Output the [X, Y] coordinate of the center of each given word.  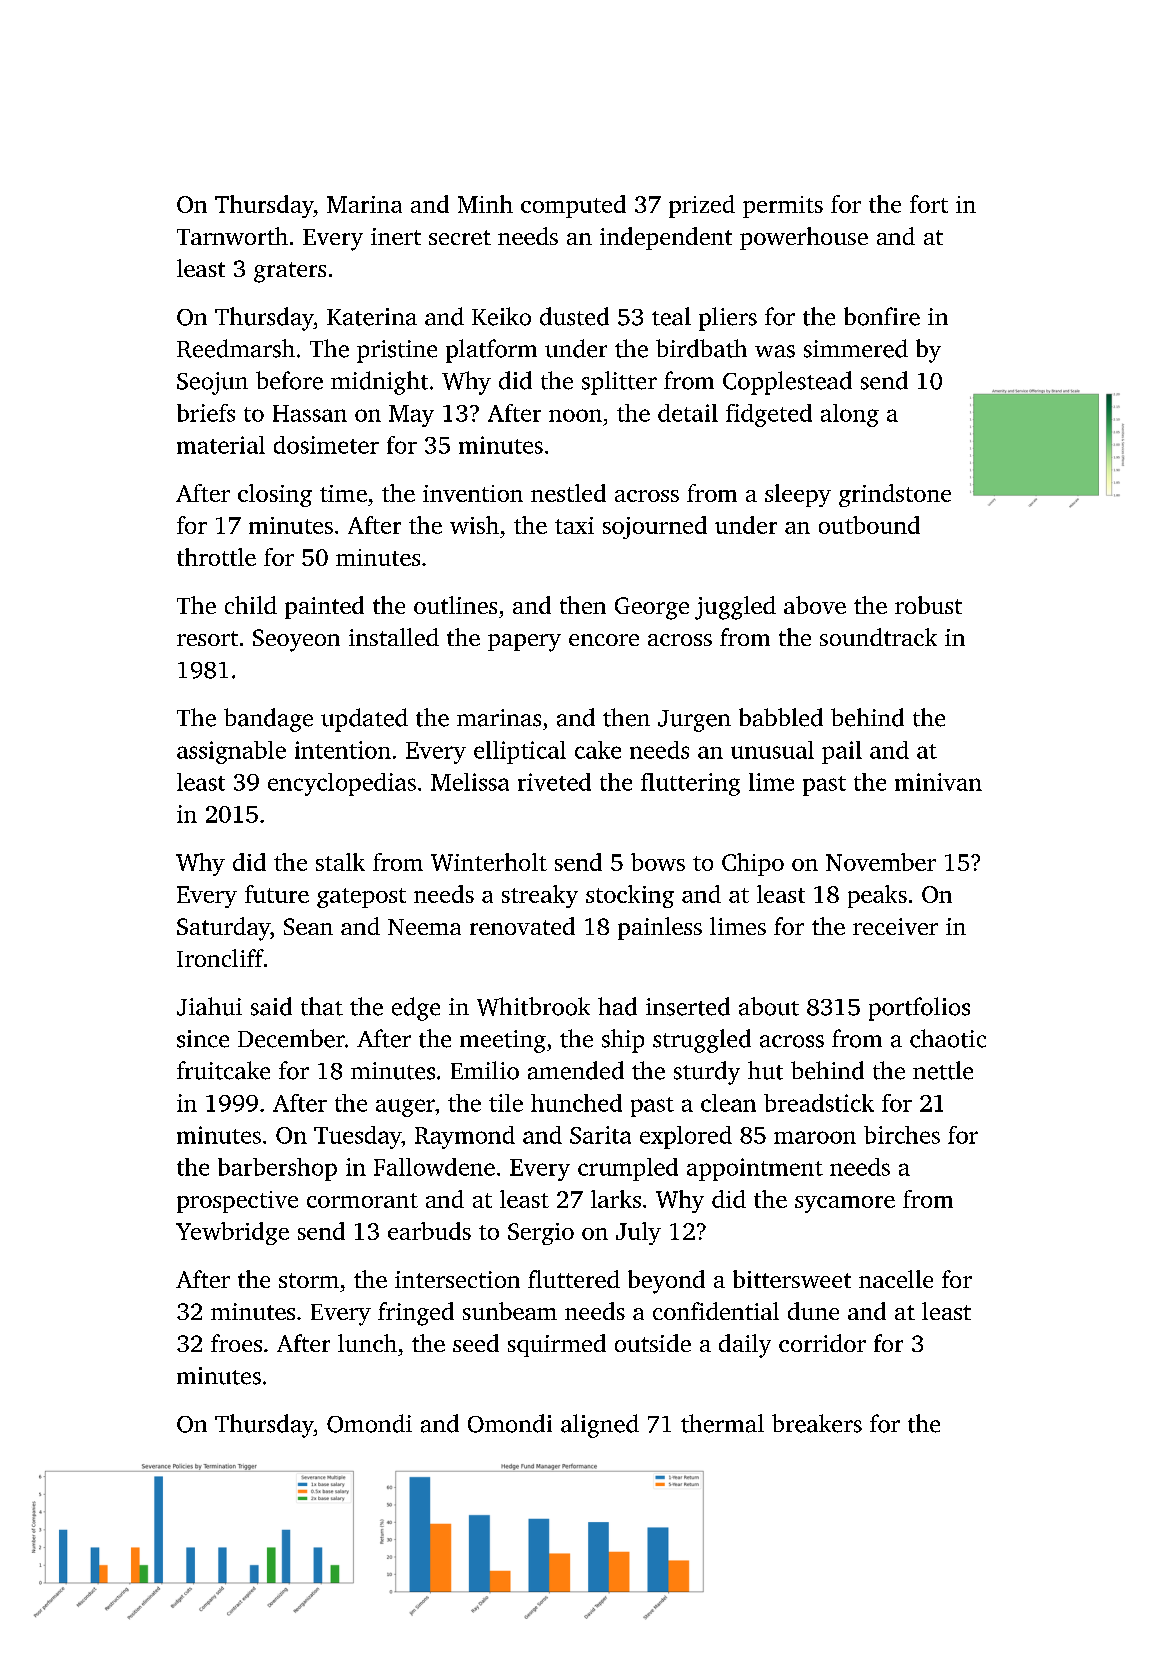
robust [928, 605]
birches [902, 1135]
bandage [268, 720]
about [769, 1006]
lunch [367, 1343]
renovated [522, 926]
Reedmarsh [236, 348]
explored [686, 1137]
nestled [568, 493]
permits [783, 207]
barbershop [277, 1169]
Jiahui [209, 1006]
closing [275, 495]
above [815, 605]
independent [666, 238]
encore [604, 640]
